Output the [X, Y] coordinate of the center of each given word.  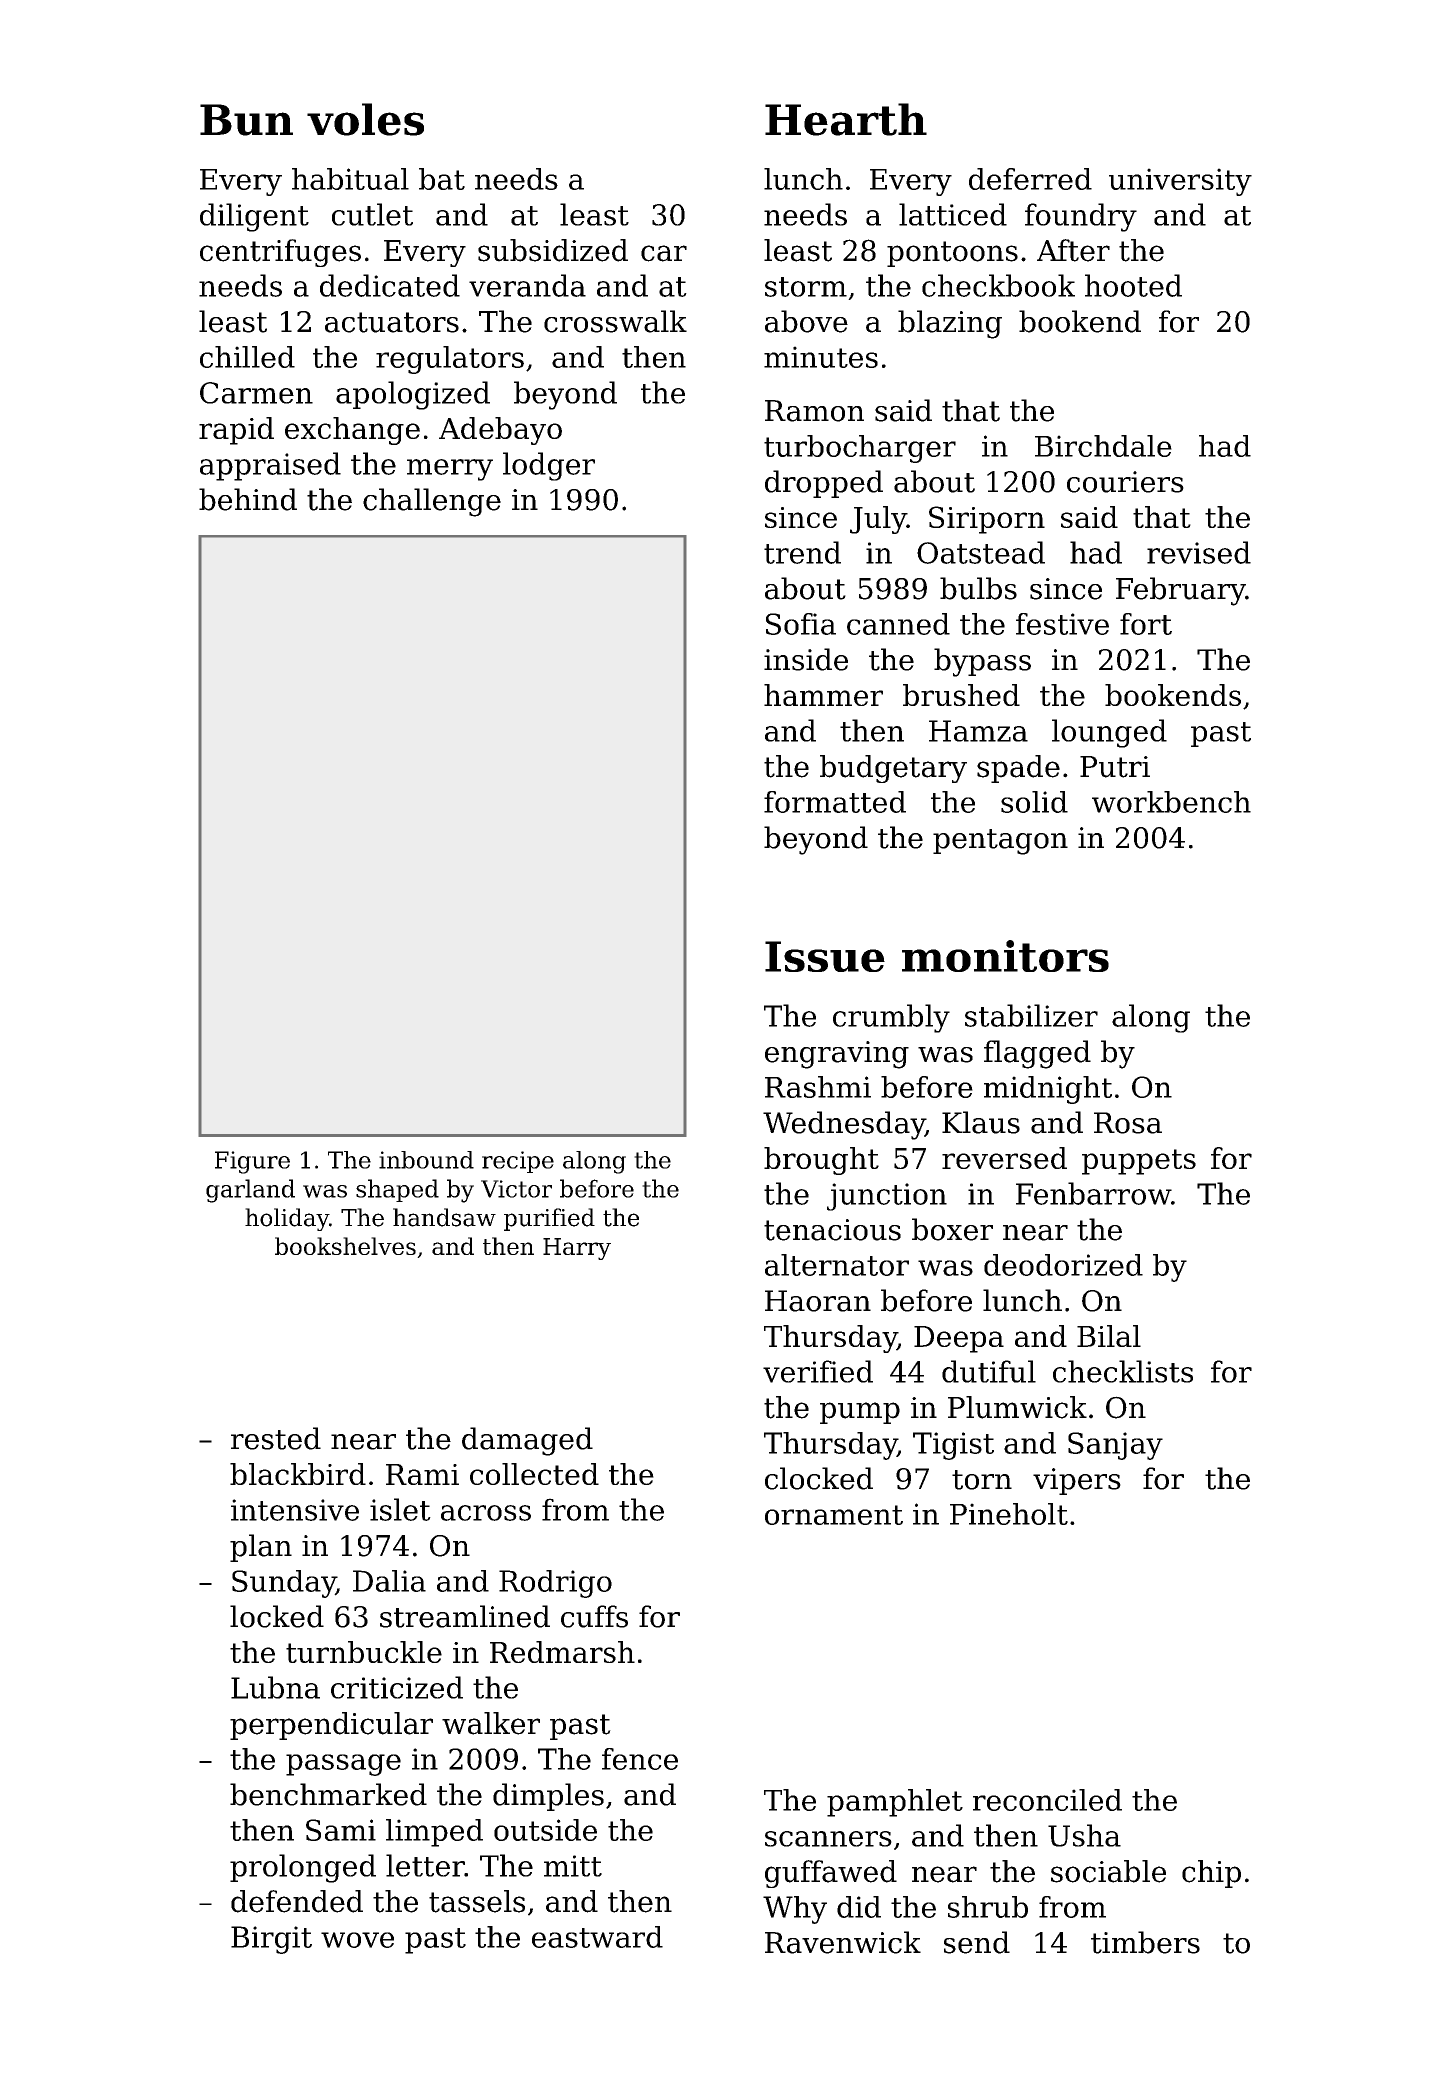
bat [442, 179]
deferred [1030, 179]
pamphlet [895, 1803]
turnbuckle [364, 1652]
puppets [1139, 1162]
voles [365, 119]
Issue [825, 956]
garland [250, 1191]
